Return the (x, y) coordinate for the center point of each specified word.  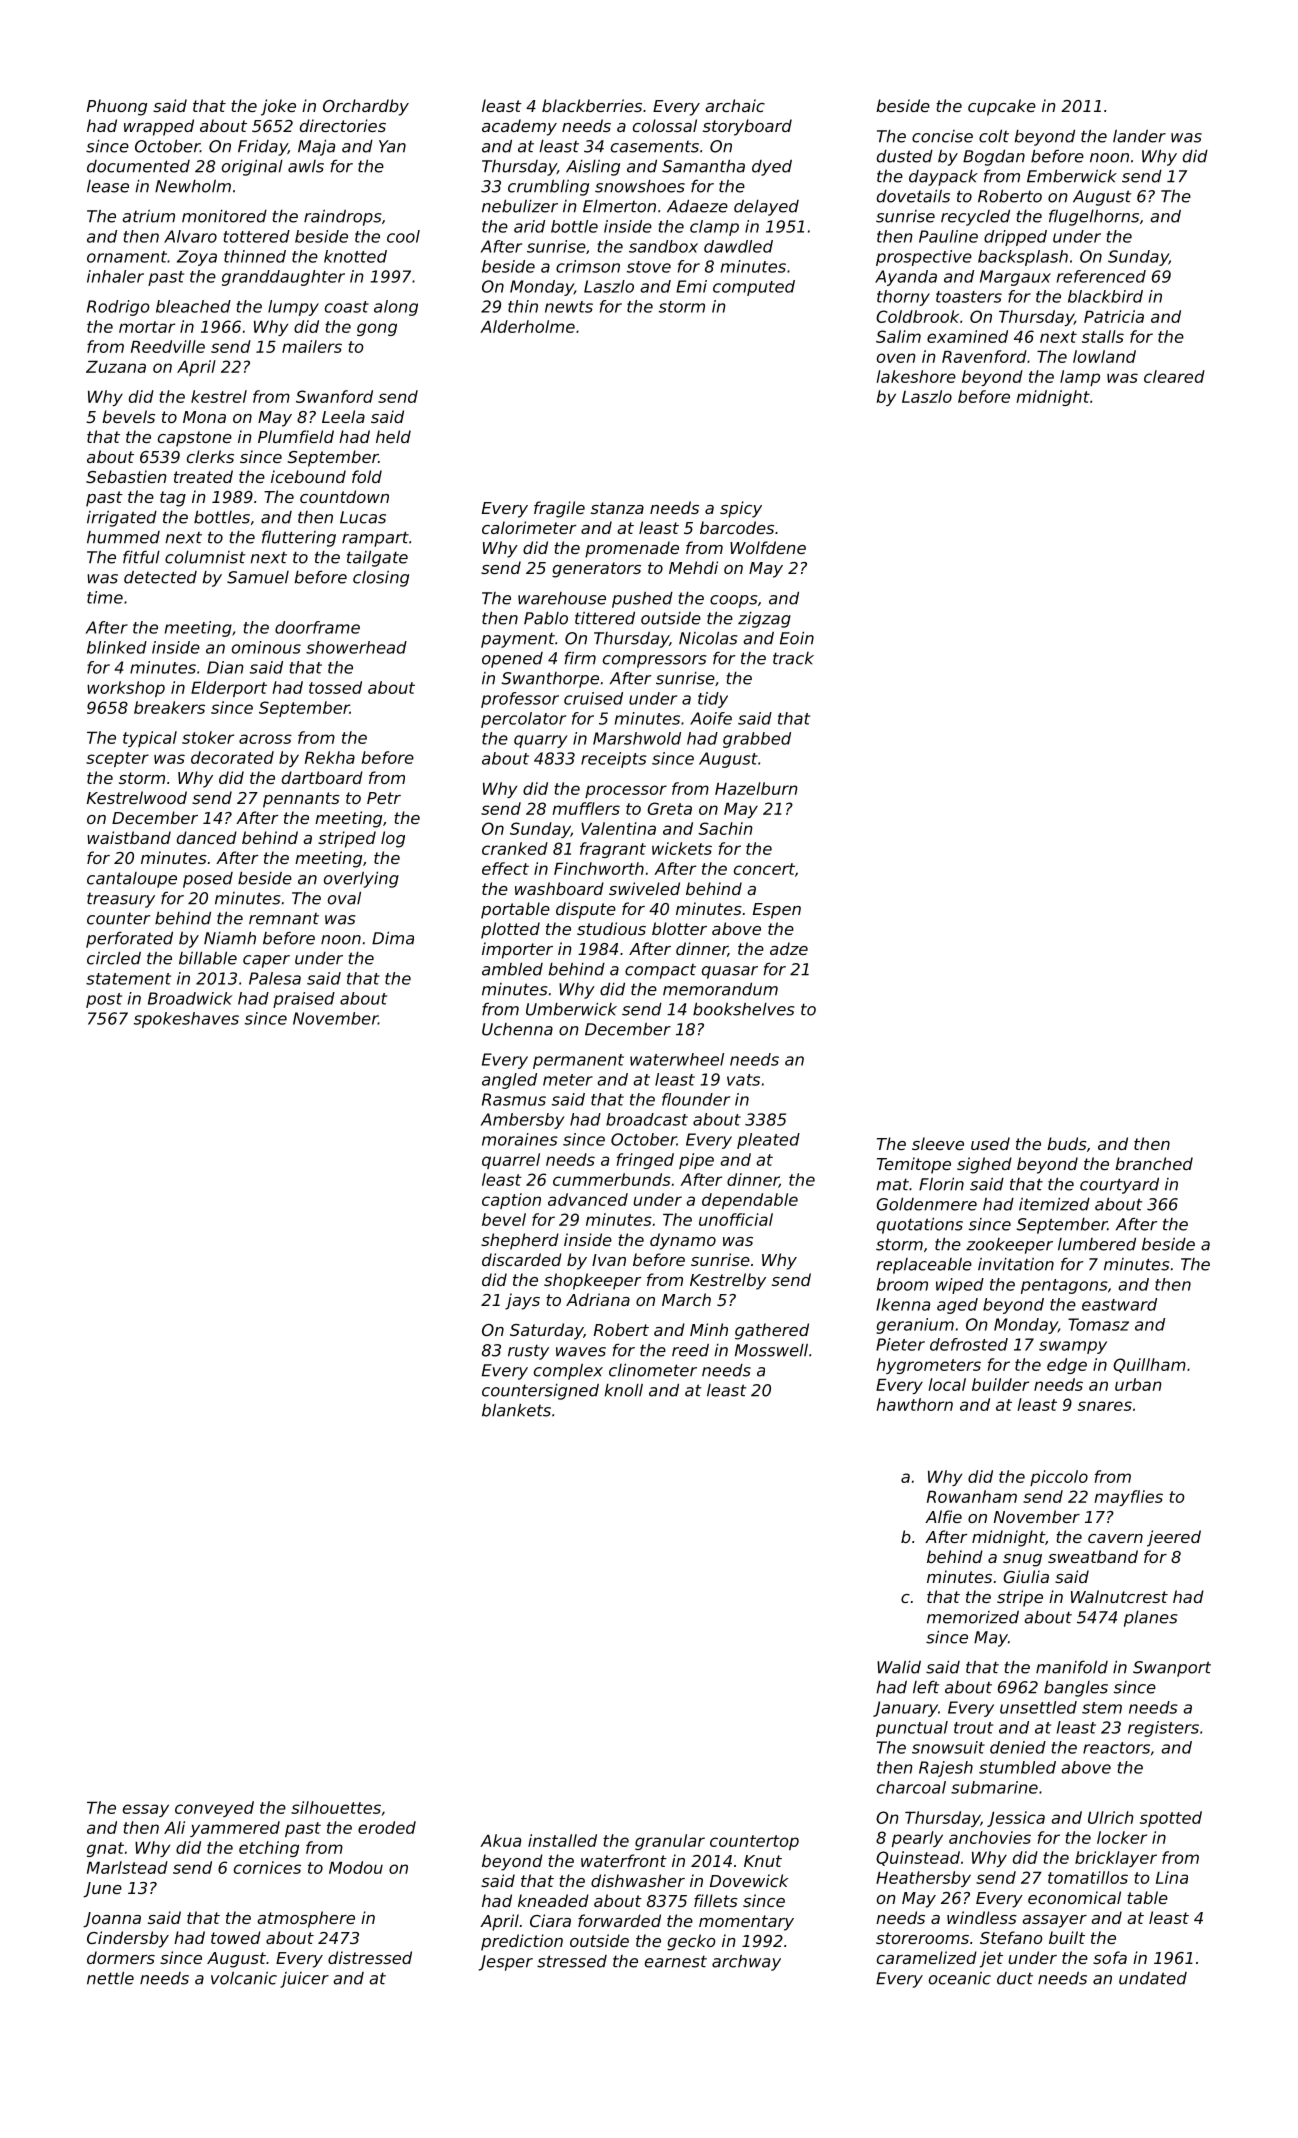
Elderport (229, 689)
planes (1151, 1619)
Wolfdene (768, 547)
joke (278, 107)
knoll (623, 1390)
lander (1139, 136)
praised (304, 1000)
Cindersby (128, 1939)
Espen (777, 911)
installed (562, 1840)
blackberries (592, 105)
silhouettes (336, 1807)
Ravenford (984, 356)
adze (789, 948)
